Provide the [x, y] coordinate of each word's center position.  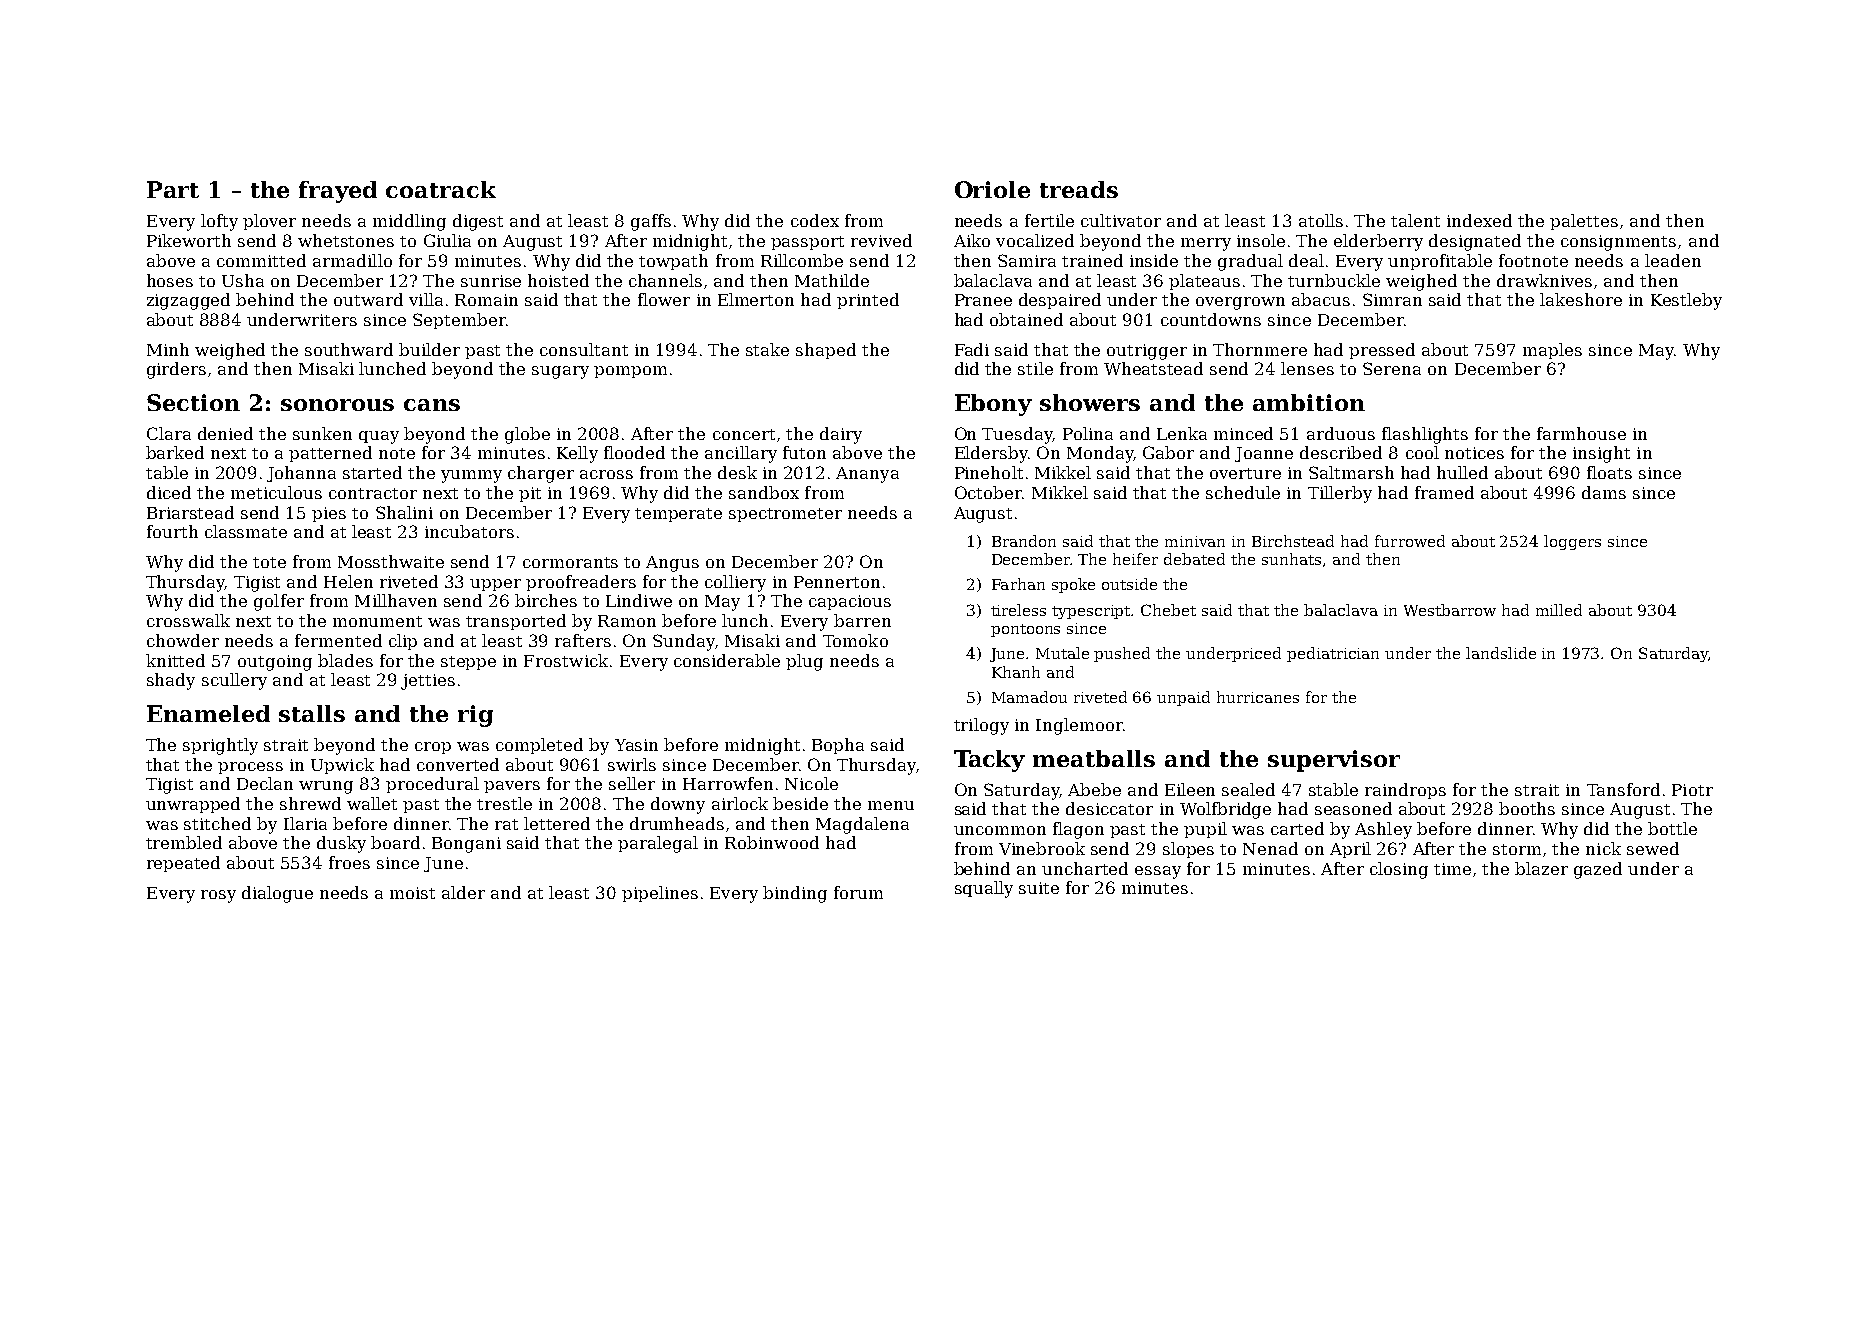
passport [807, 243]
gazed [1598, 870]
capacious [850, 602]
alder [463, 892]
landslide [1501, 653]
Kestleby [1686, 301]
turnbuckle [1334, 280]
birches [546, 600]
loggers [1572, 542]
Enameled [208, 713]
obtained [1026, 319]
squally [984, 889]
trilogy [981, 726]
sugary [560, 372]
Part [173, 189]
